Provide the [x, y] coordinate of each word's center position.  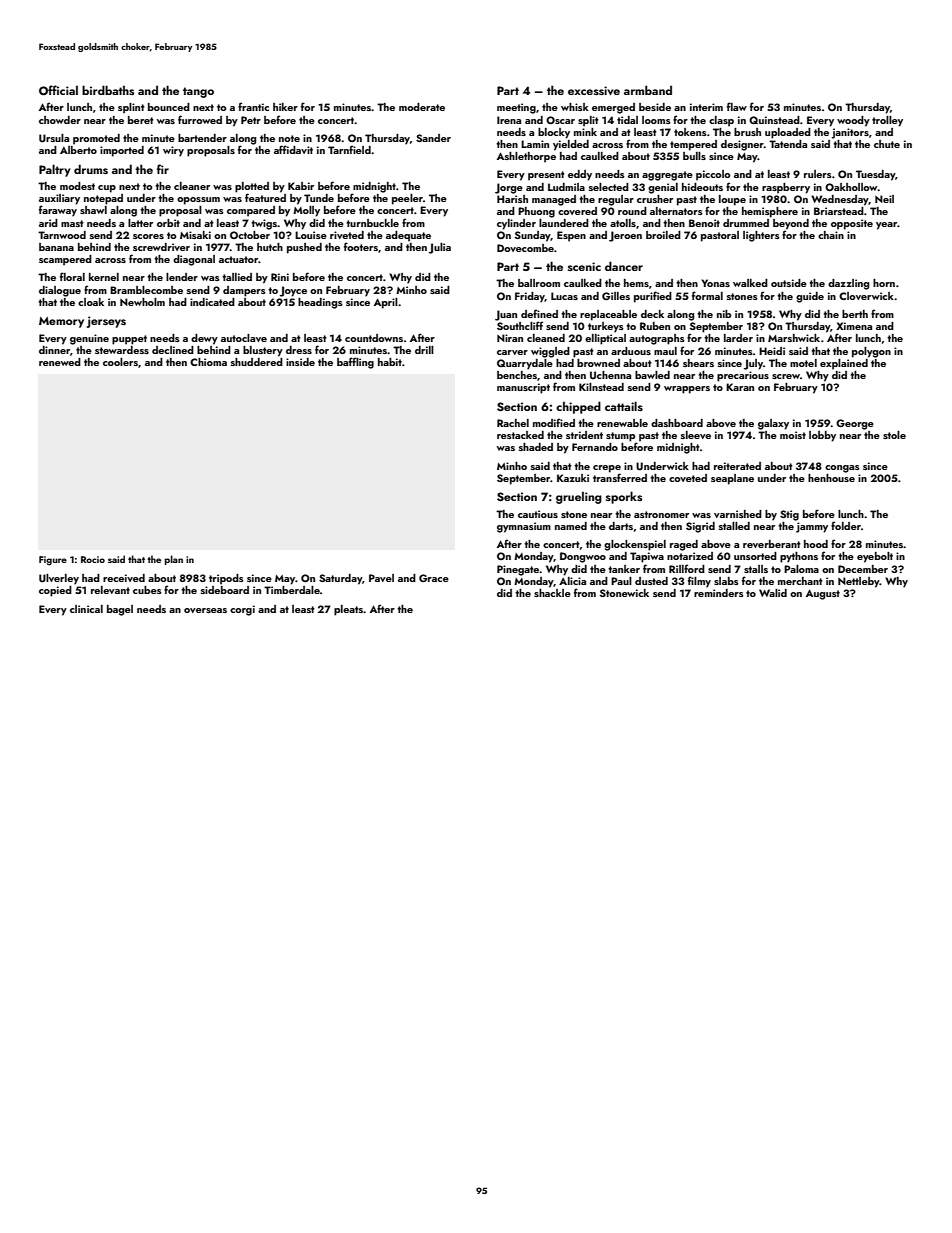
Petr [251, 120]
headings [320, 303]
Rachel [513, 423]
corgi [242, 610]
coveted [688, 478]
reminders [718, 593]
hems [636, 283]
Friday [530, 297]
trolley [887, 121]
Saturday [340, 579]
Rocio [93, 559]
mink [585, 132]
